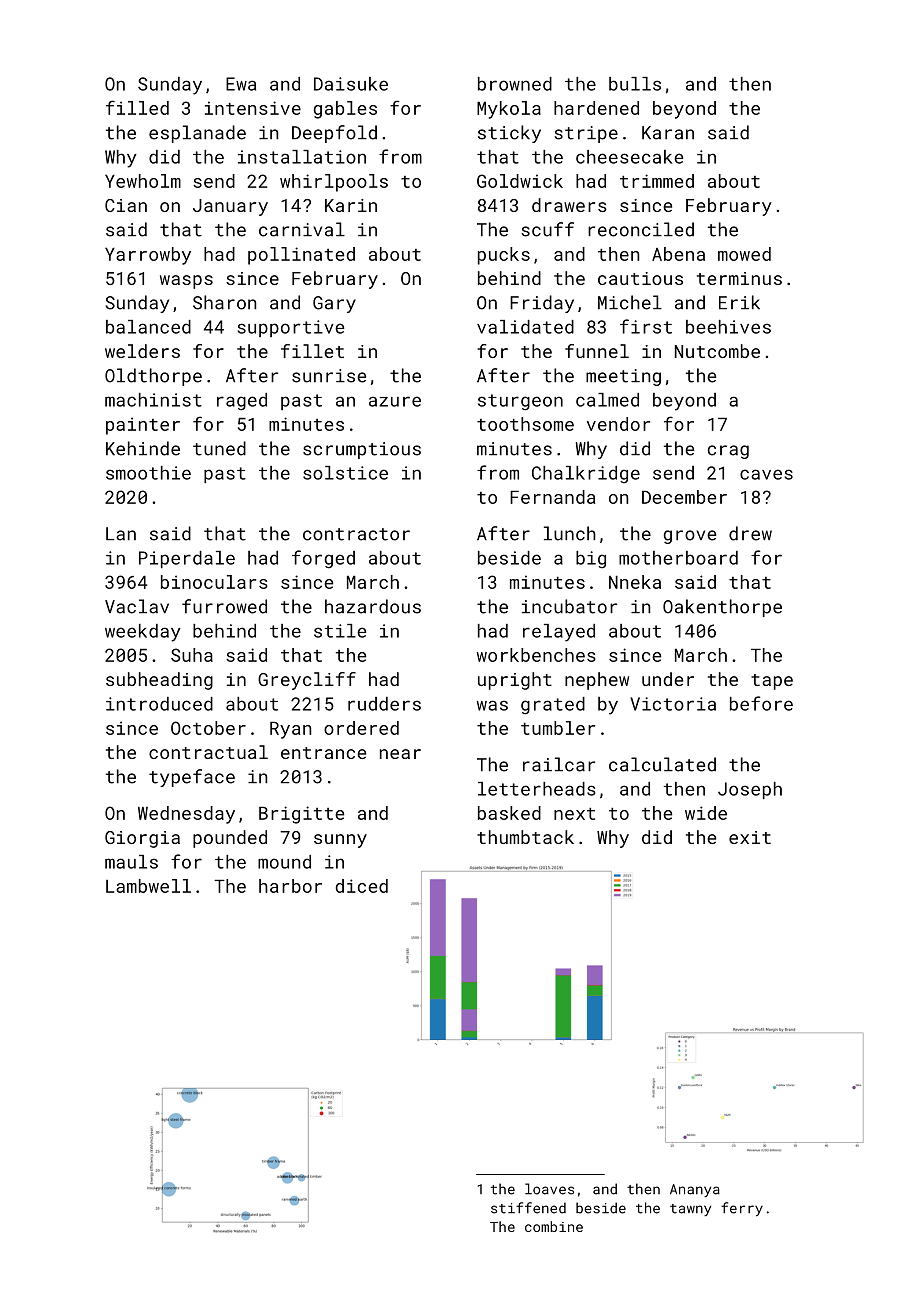 The height and width of the document is (1316, 908). Describe the element at coordinates (137, 107) in the document. I see `filled` at that location.
